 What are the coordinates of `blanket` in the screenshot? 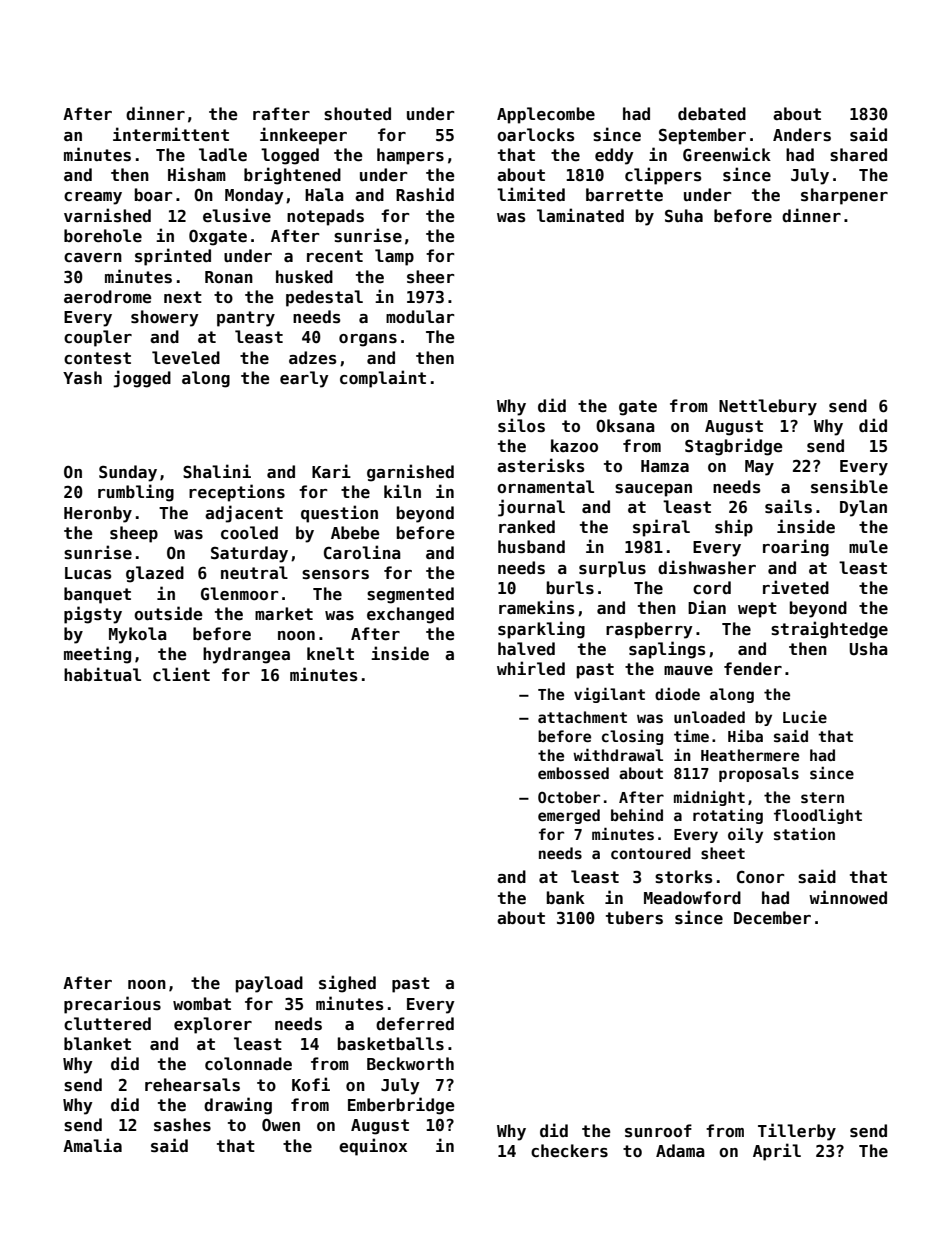 It's located at (97, 1043).
